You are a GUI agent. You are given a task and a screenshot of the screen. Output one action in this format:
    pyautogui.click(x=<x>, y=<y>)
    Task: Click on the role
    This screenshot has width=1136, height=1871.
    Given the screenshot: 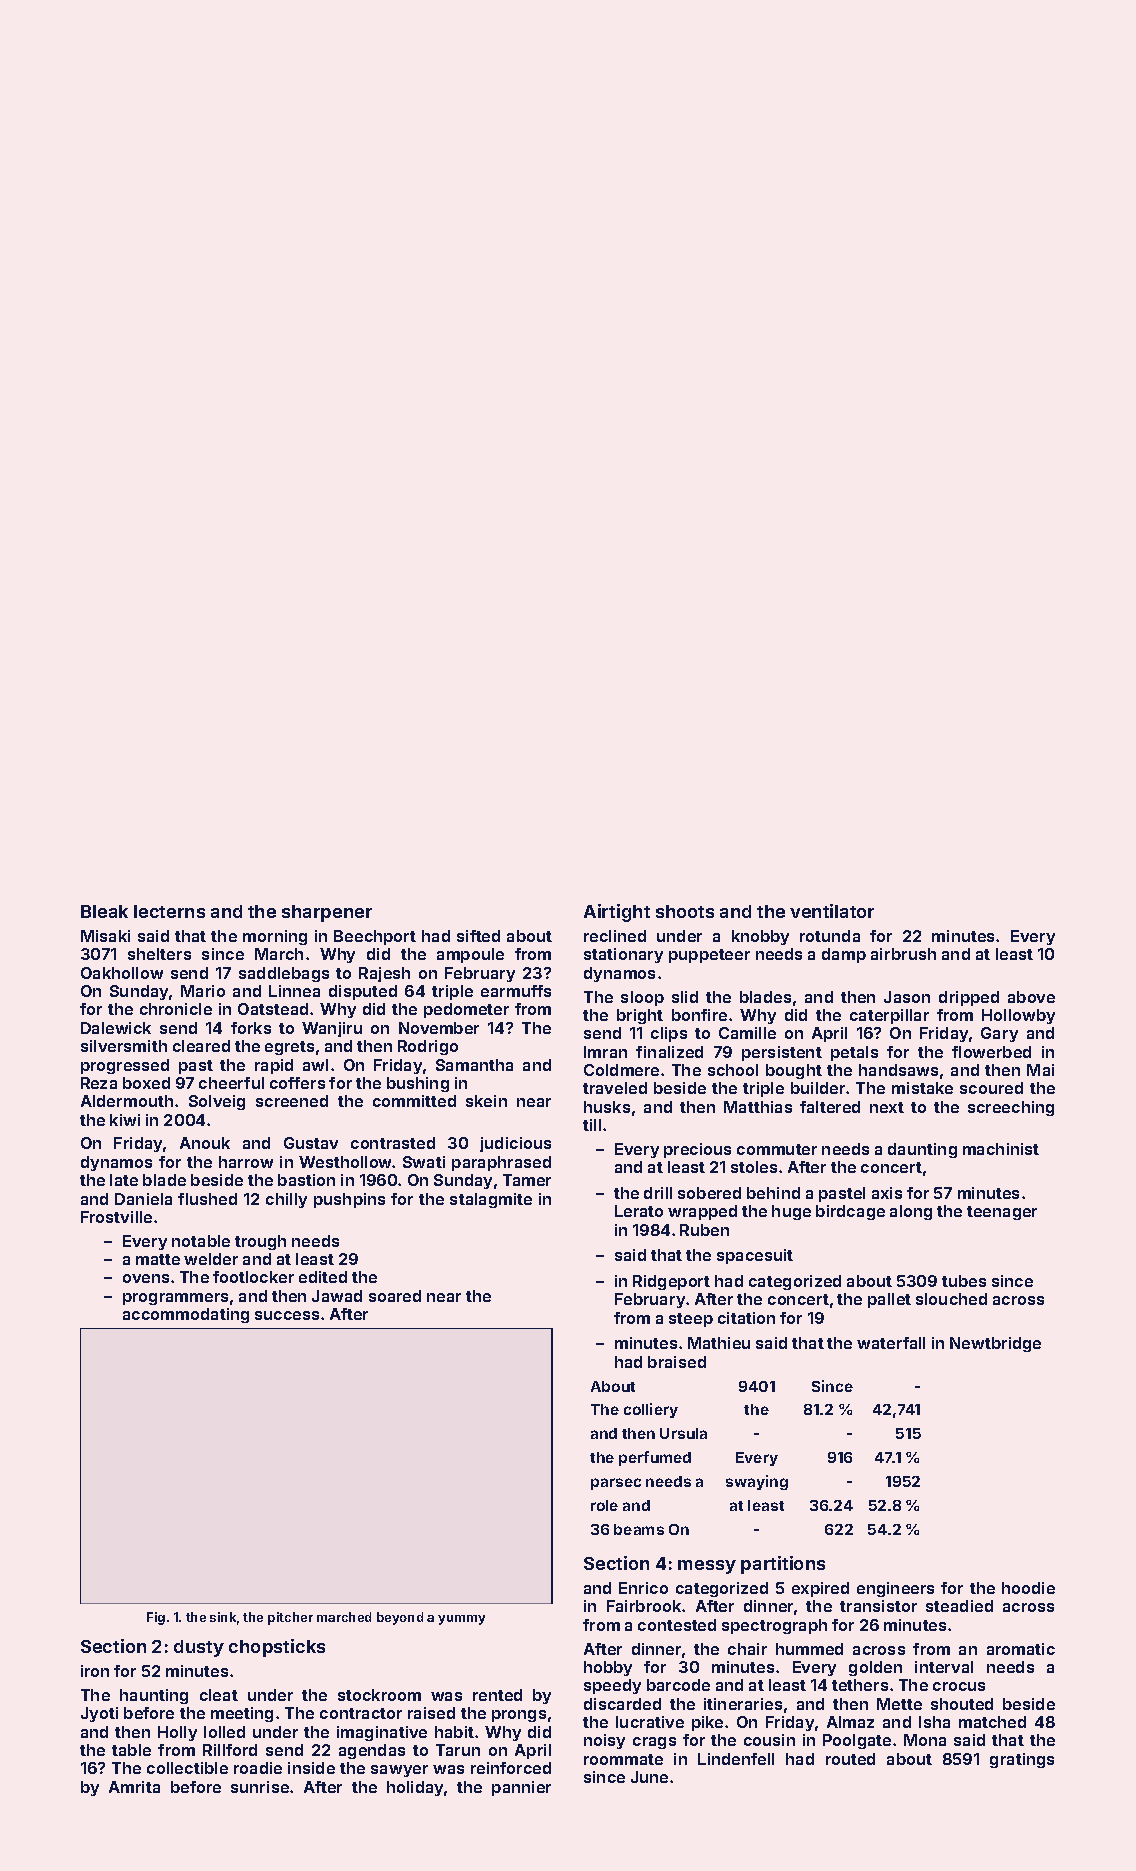 What is the action you would take?
    pyautogui.click(x=604, y=1505)
